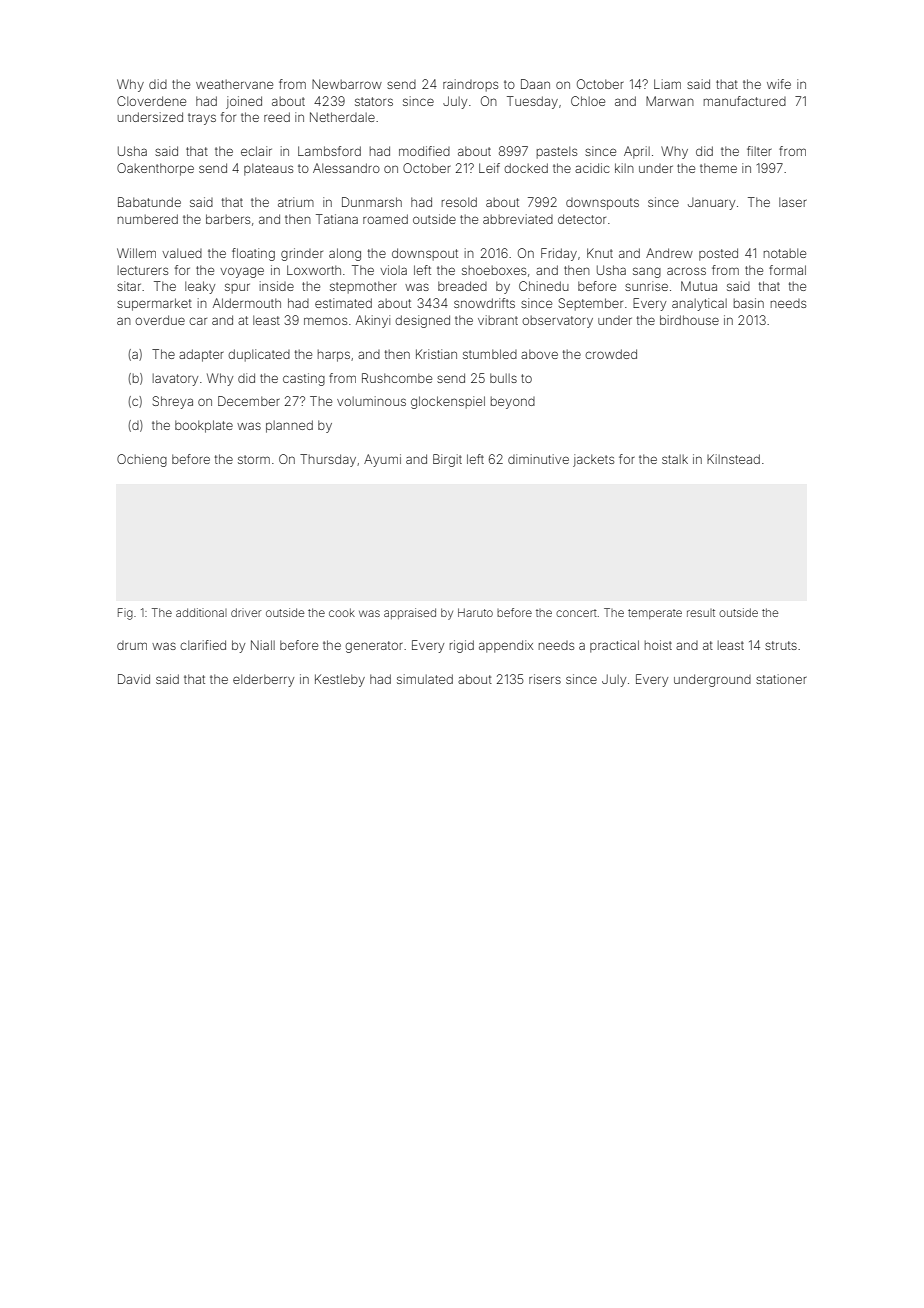 This page has width=924, height=1308. What do you see at coordinates (263, 645) in the page?
I see `Niall` at bounding box center [263, 645].
